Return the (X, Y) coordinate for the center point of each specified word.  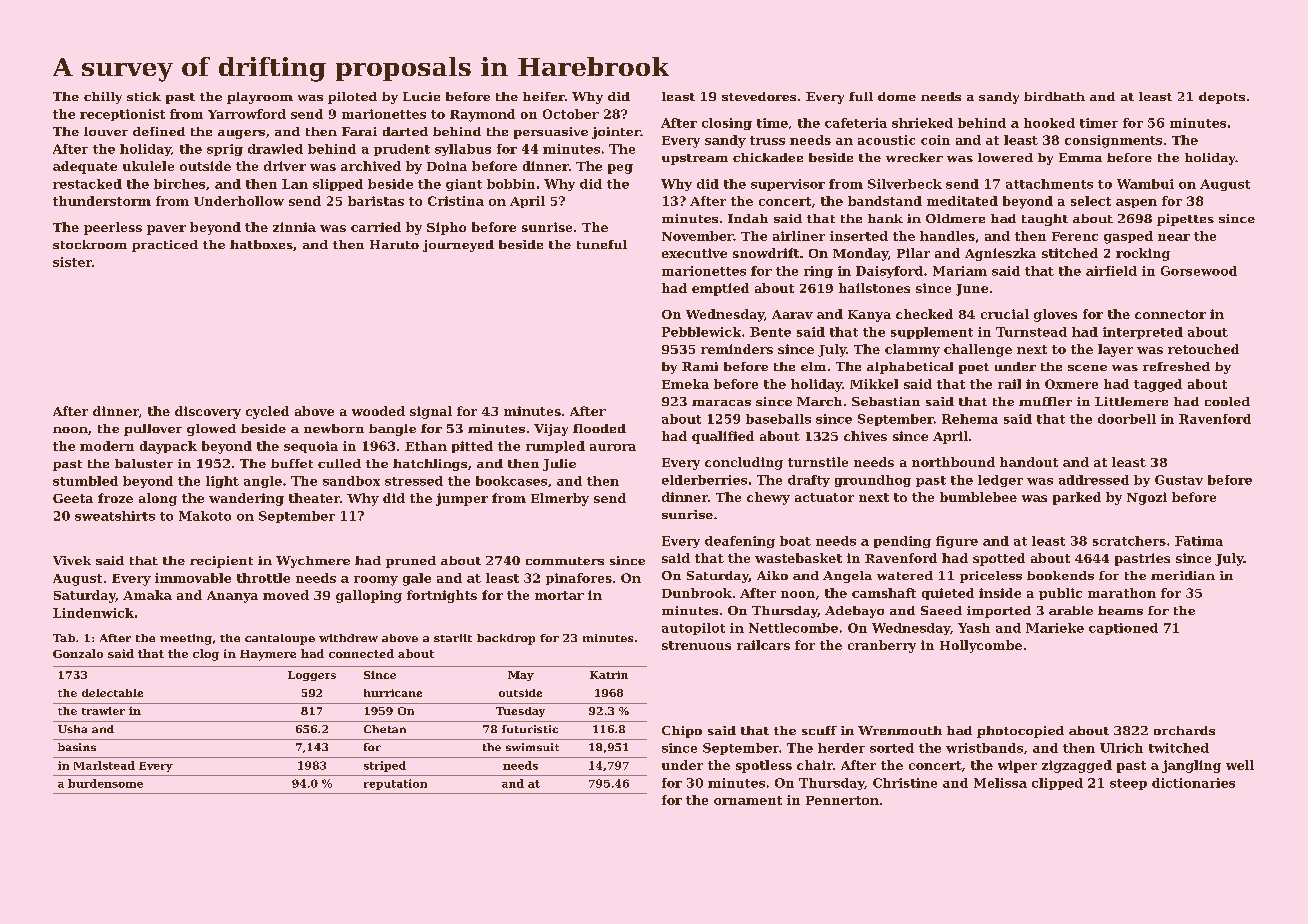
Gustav (1179, 480)
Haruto (394, 244)
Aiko (772, 575)
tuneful (602, 244)
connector (1170, 314)
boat (795, 541)
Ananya (232, 597)
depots (1222, 98)
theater (314, 498)
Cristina (456, 201)
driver (285, 166)
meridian (1183, 575)
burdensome (105, 783)
